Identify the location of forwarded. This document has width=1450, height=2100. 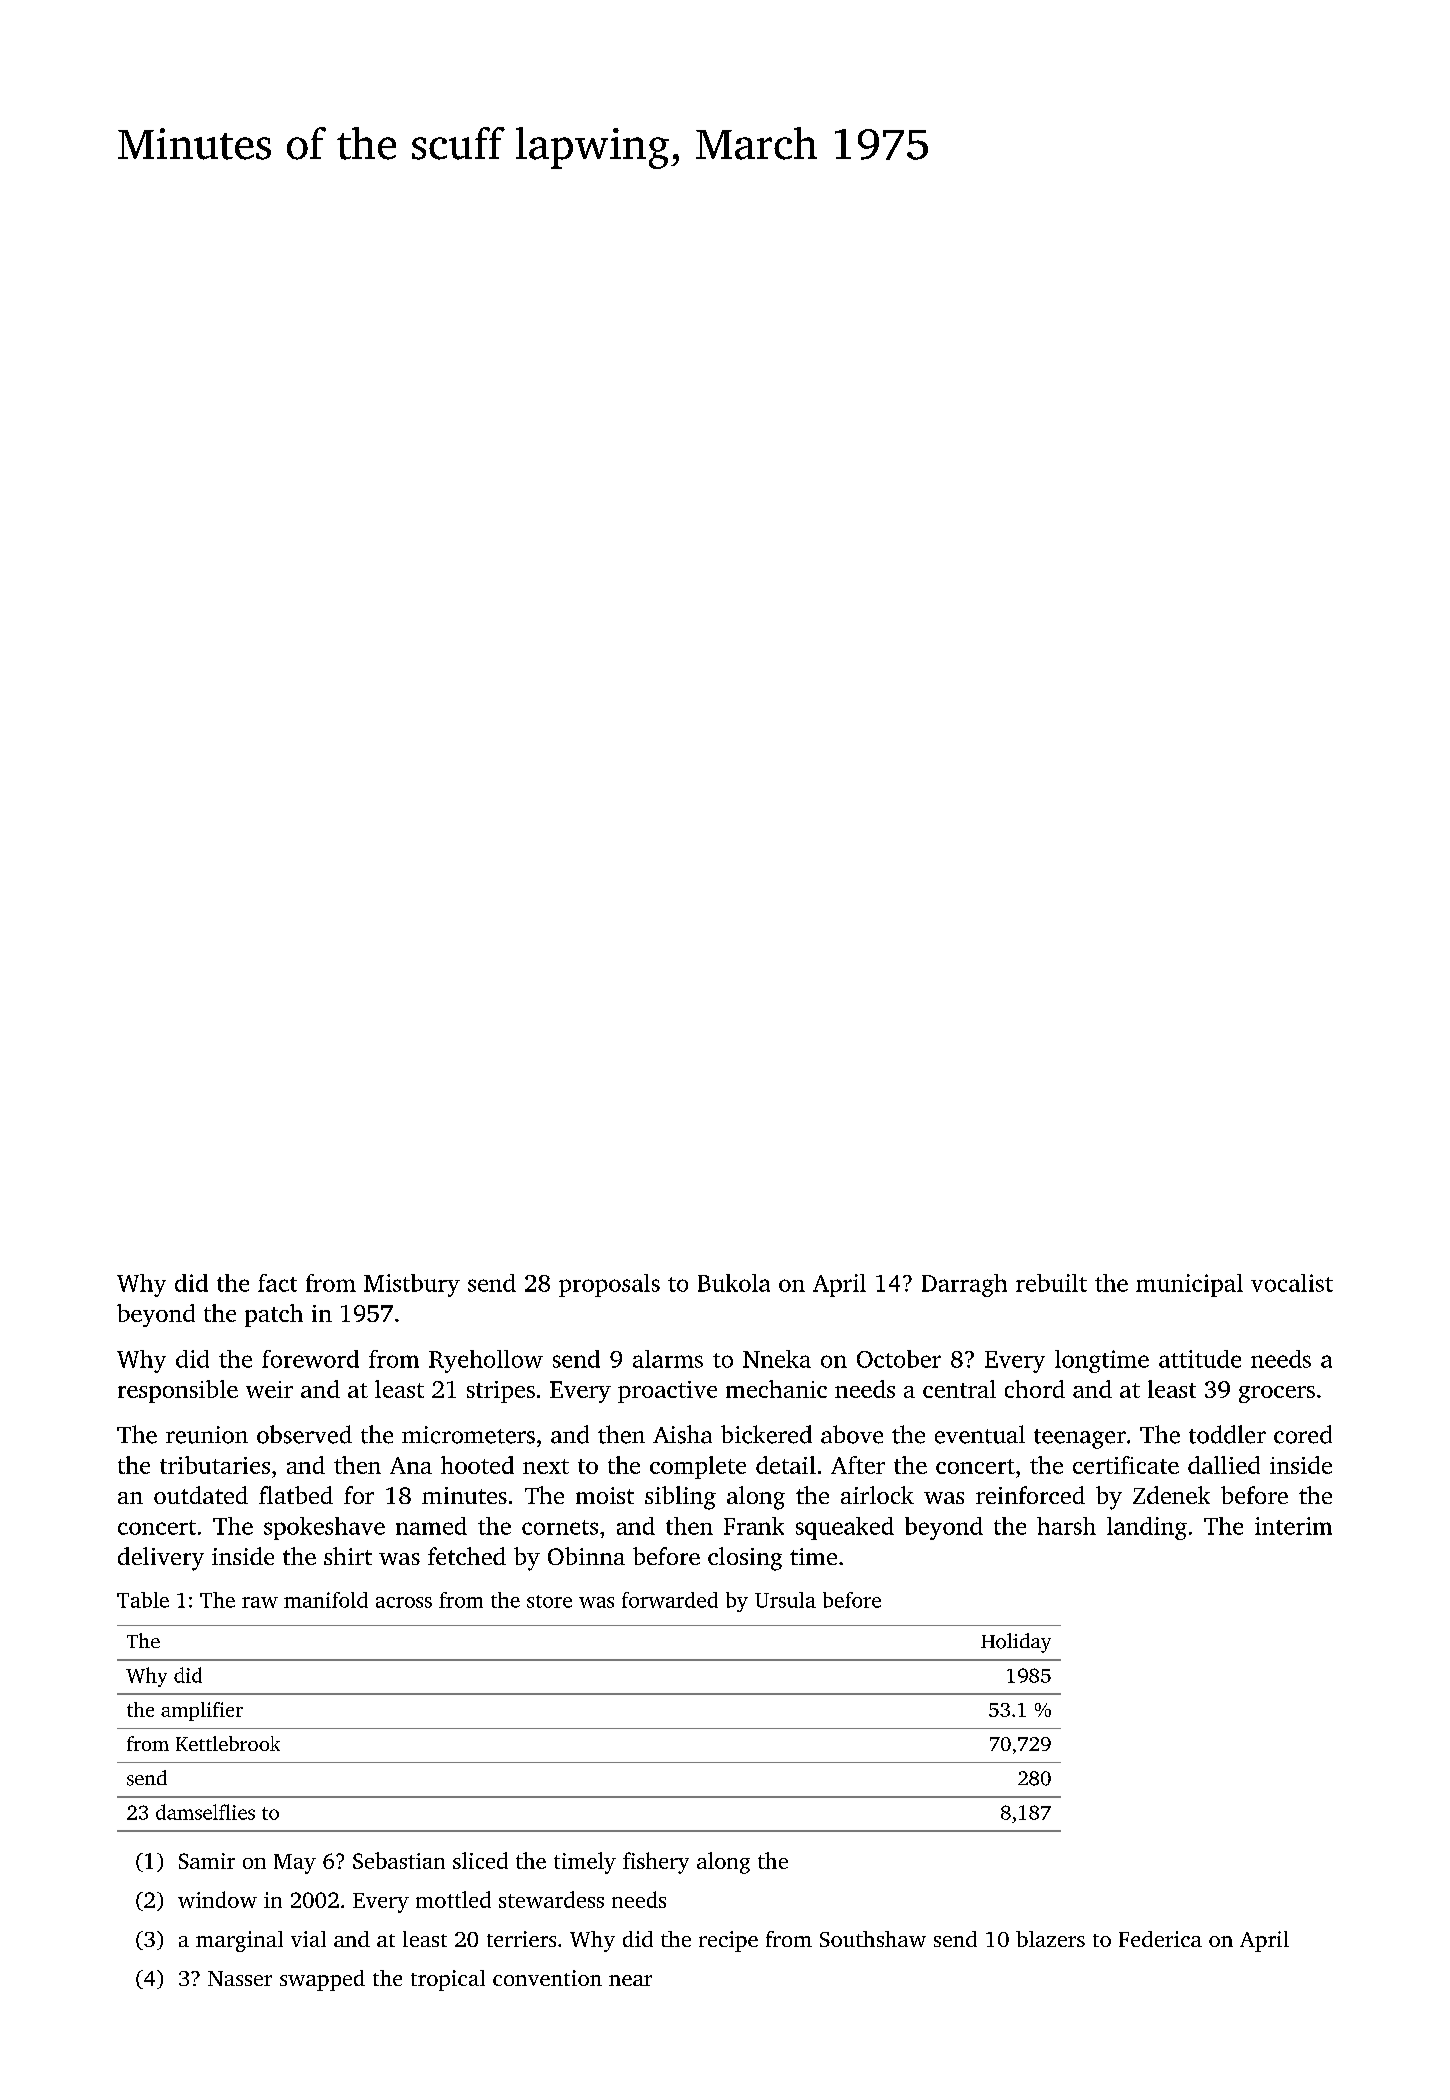
(670, 1600).
